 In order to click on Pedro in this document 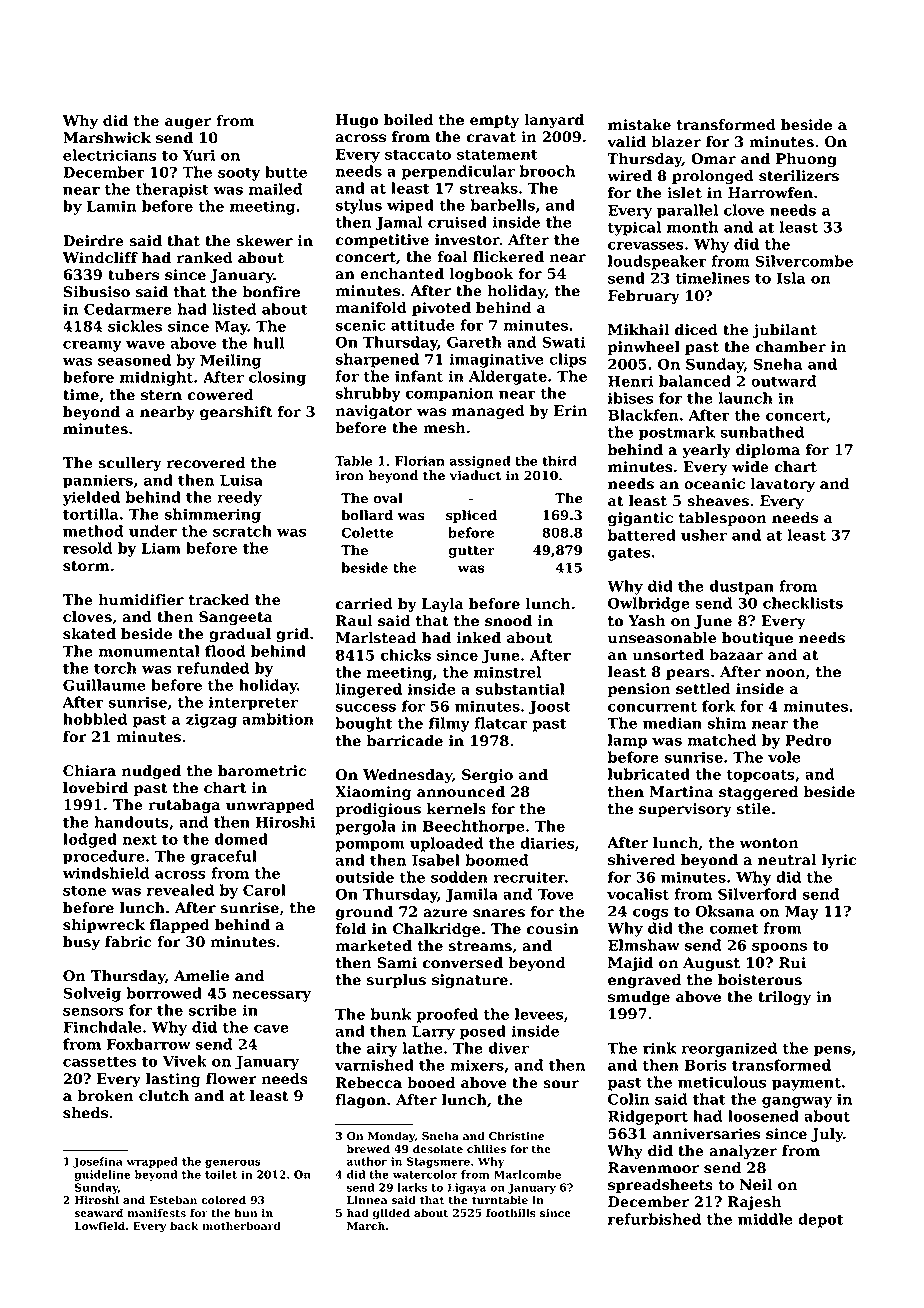, I will do `click(808, 740)`.
